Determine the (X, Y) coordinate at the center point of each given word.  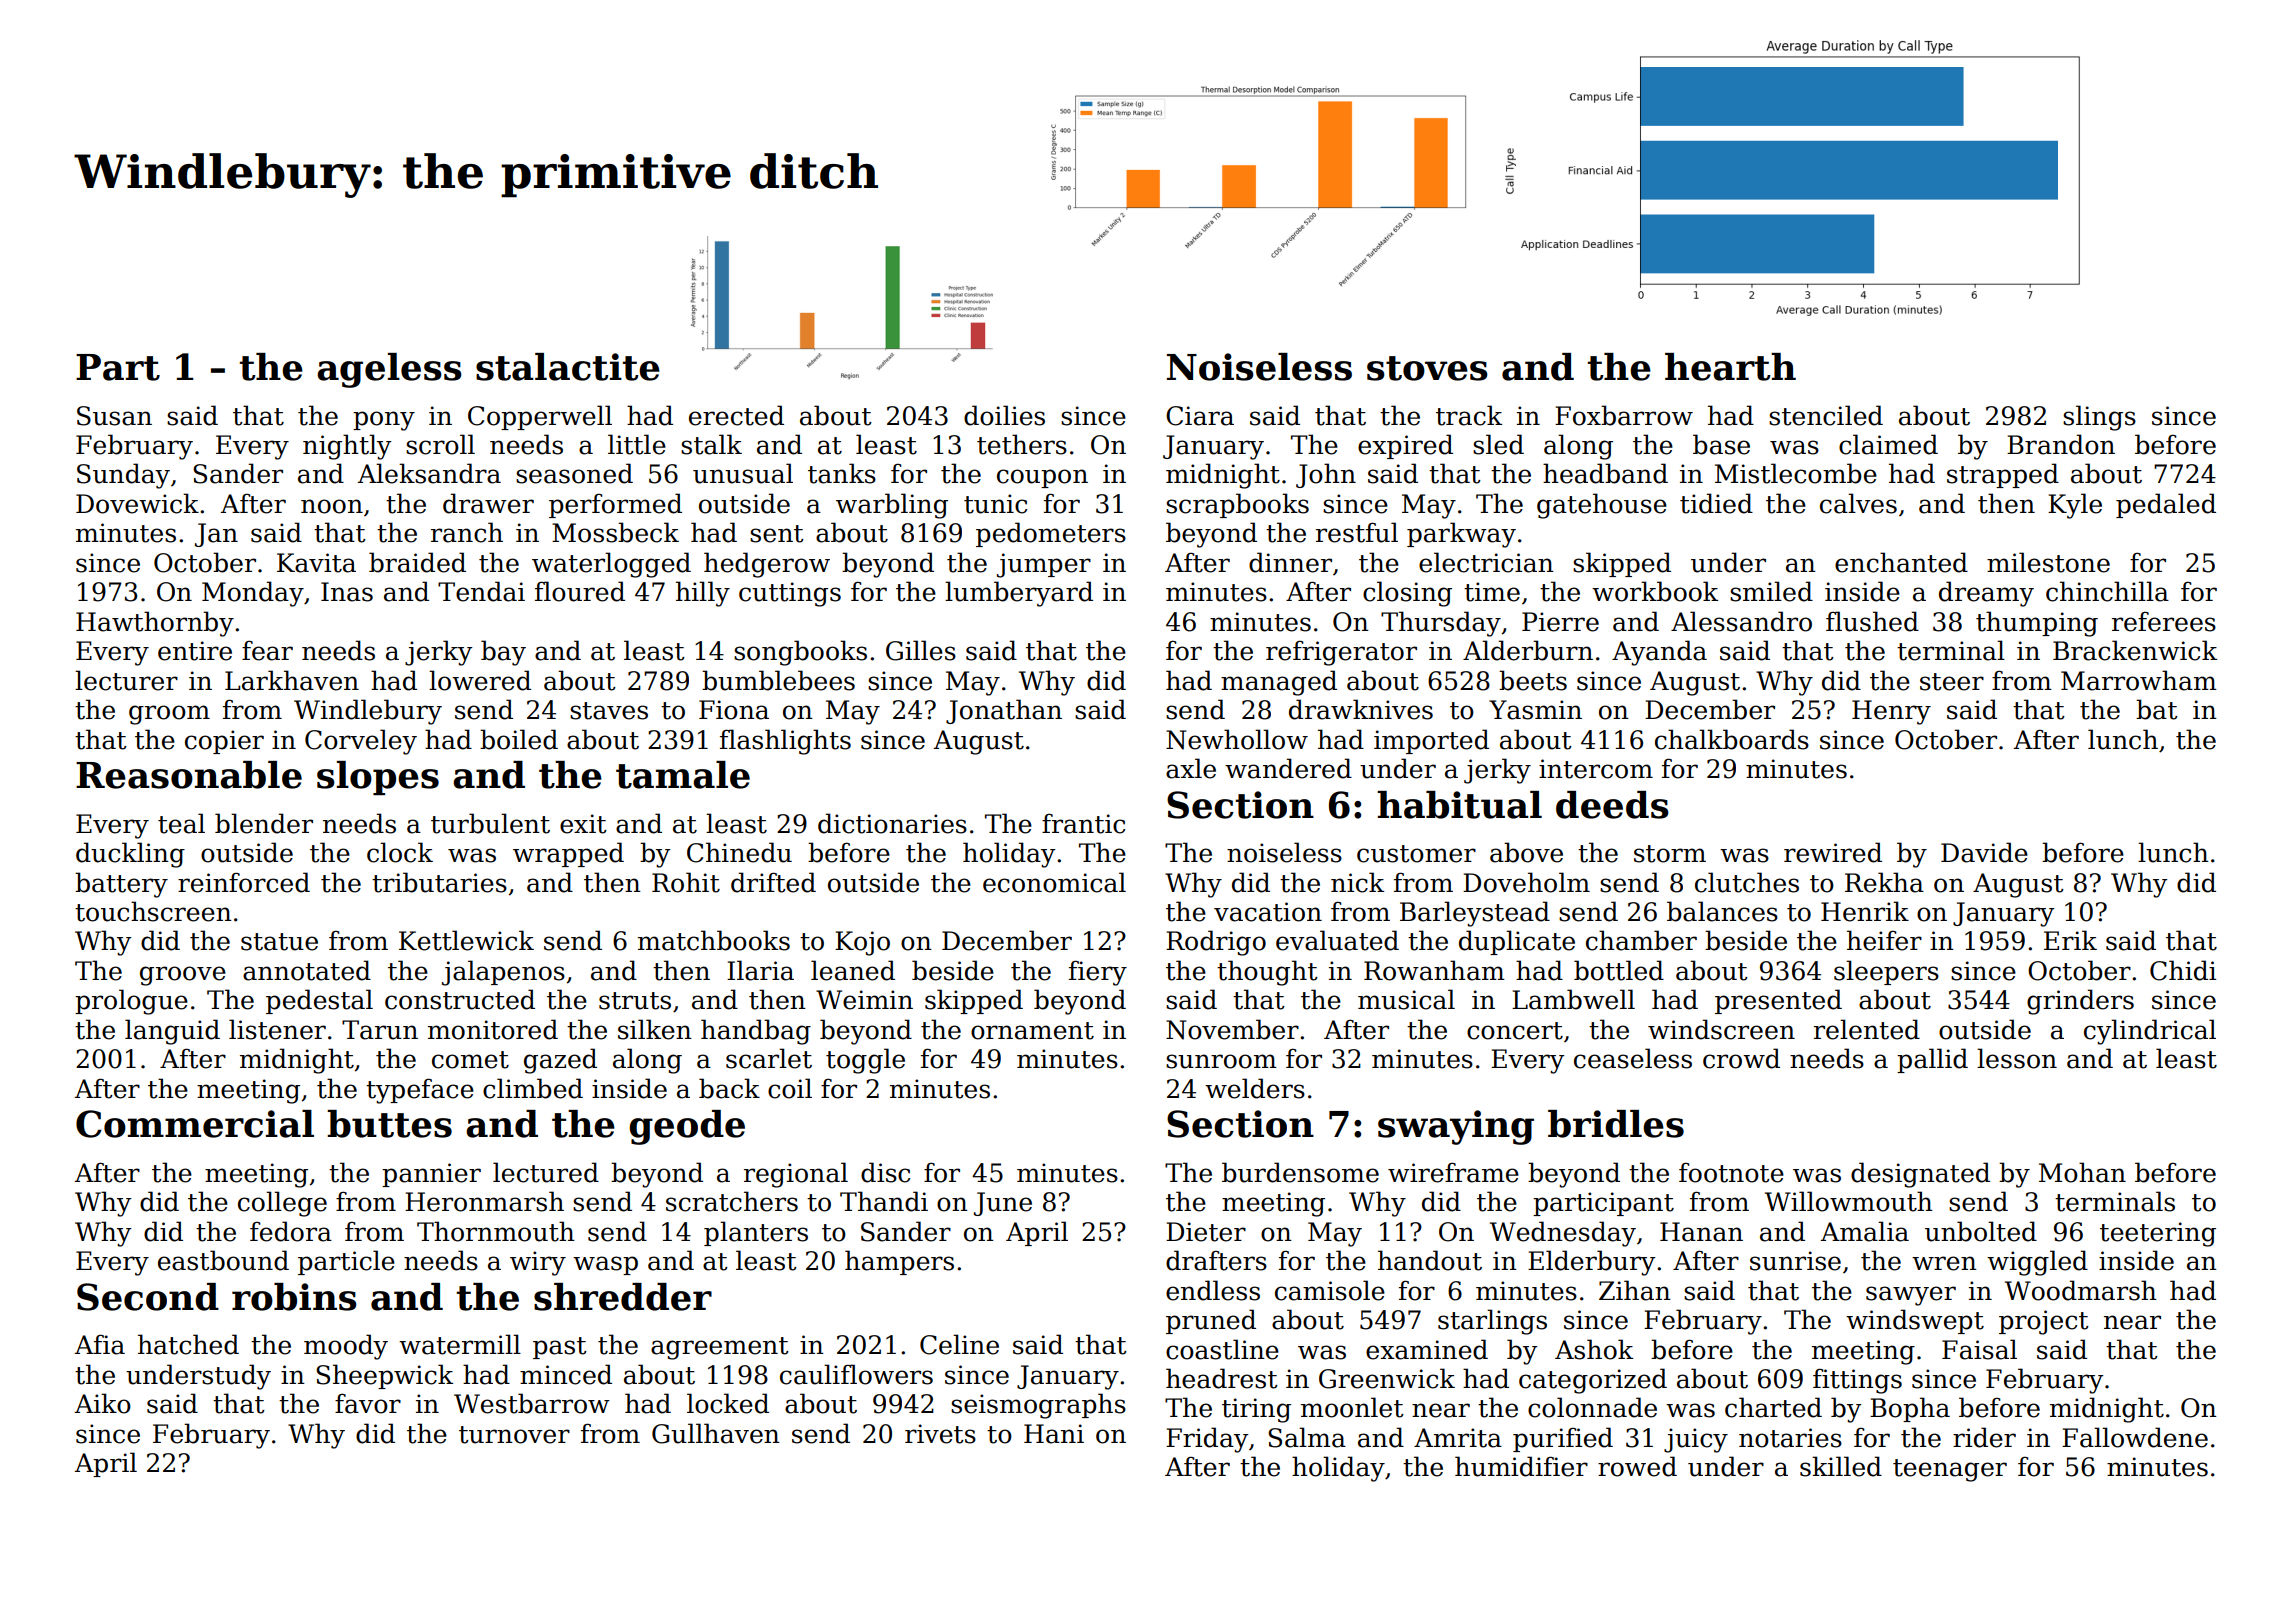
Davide (1984, 852)
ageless (389, 370)
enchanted (1901, 562)
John (1326, 475)
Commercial (195, 1124)
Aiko (103, 1403)
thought (1267, 973)
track (1469, 415)
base (1721, 444)
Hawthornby (155, 624)
